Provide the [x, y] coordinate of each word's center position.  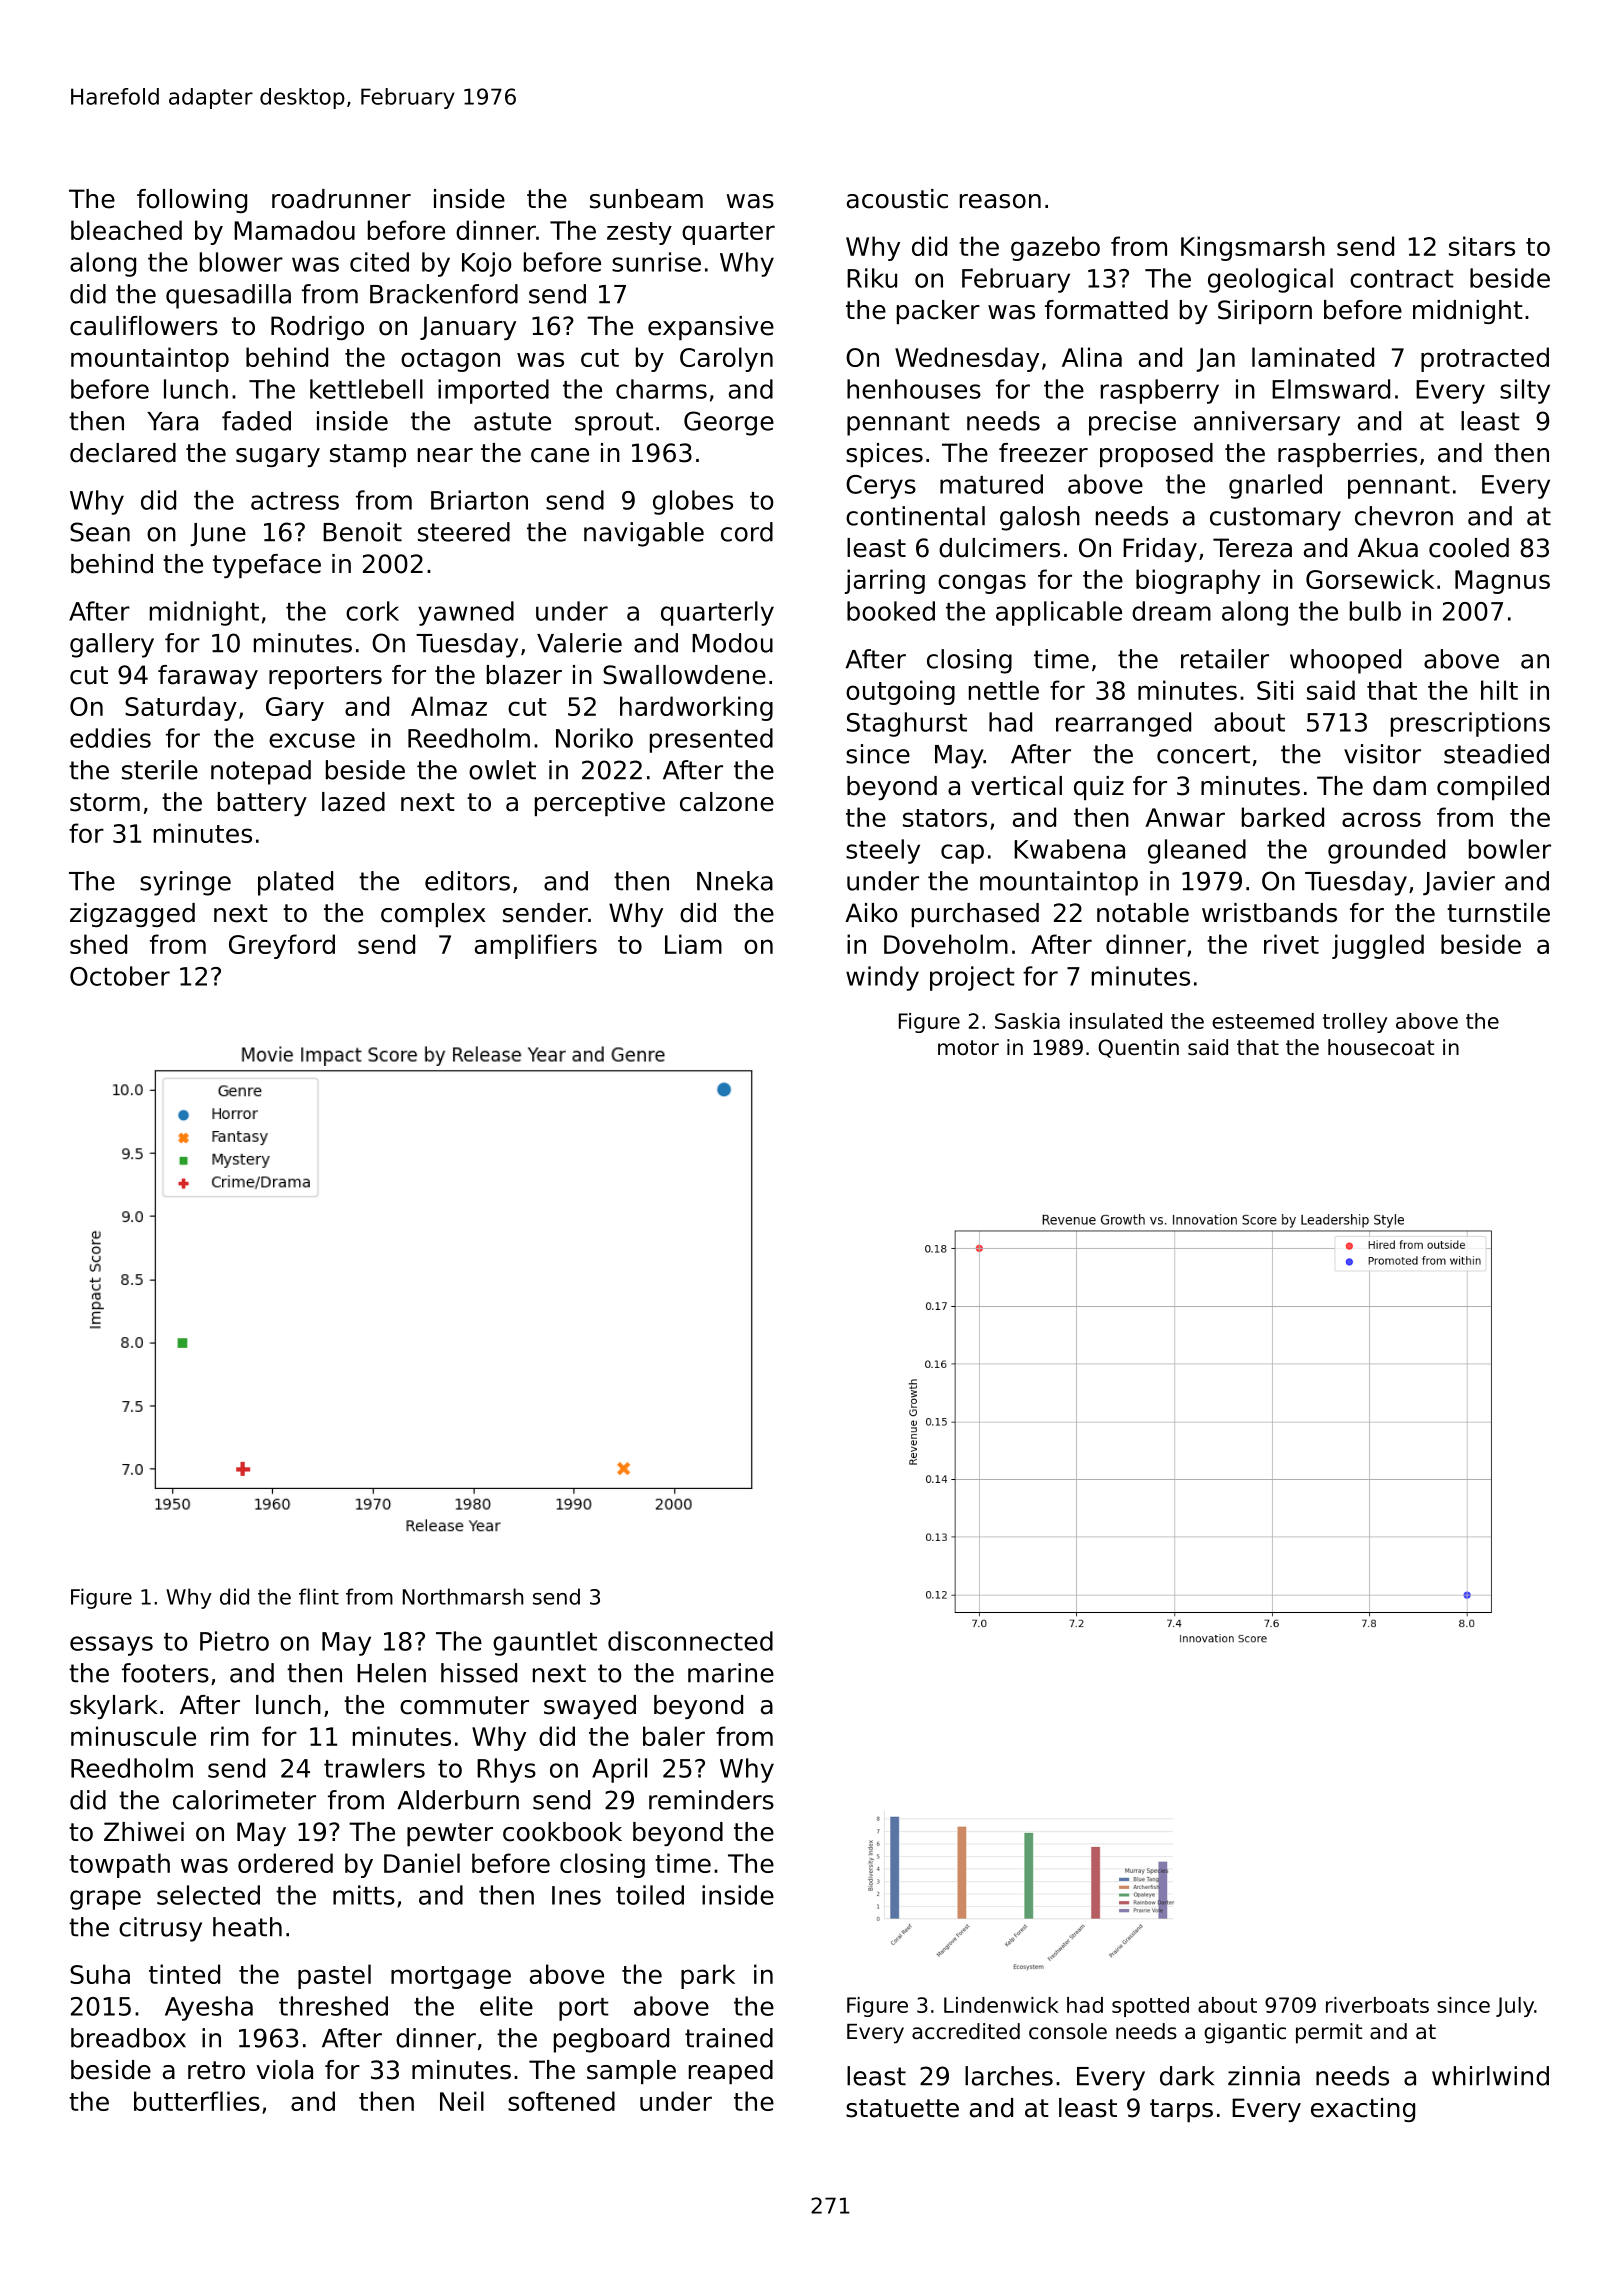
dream [1171, 611]
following [192, 201]
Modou [732, 643]
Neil [462, 2101]
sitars [1482, 246]
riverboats [1377, 2005]
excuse [312, 740]
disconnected [690, 1641]
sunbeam [646, 199]
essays [111, 1646]
